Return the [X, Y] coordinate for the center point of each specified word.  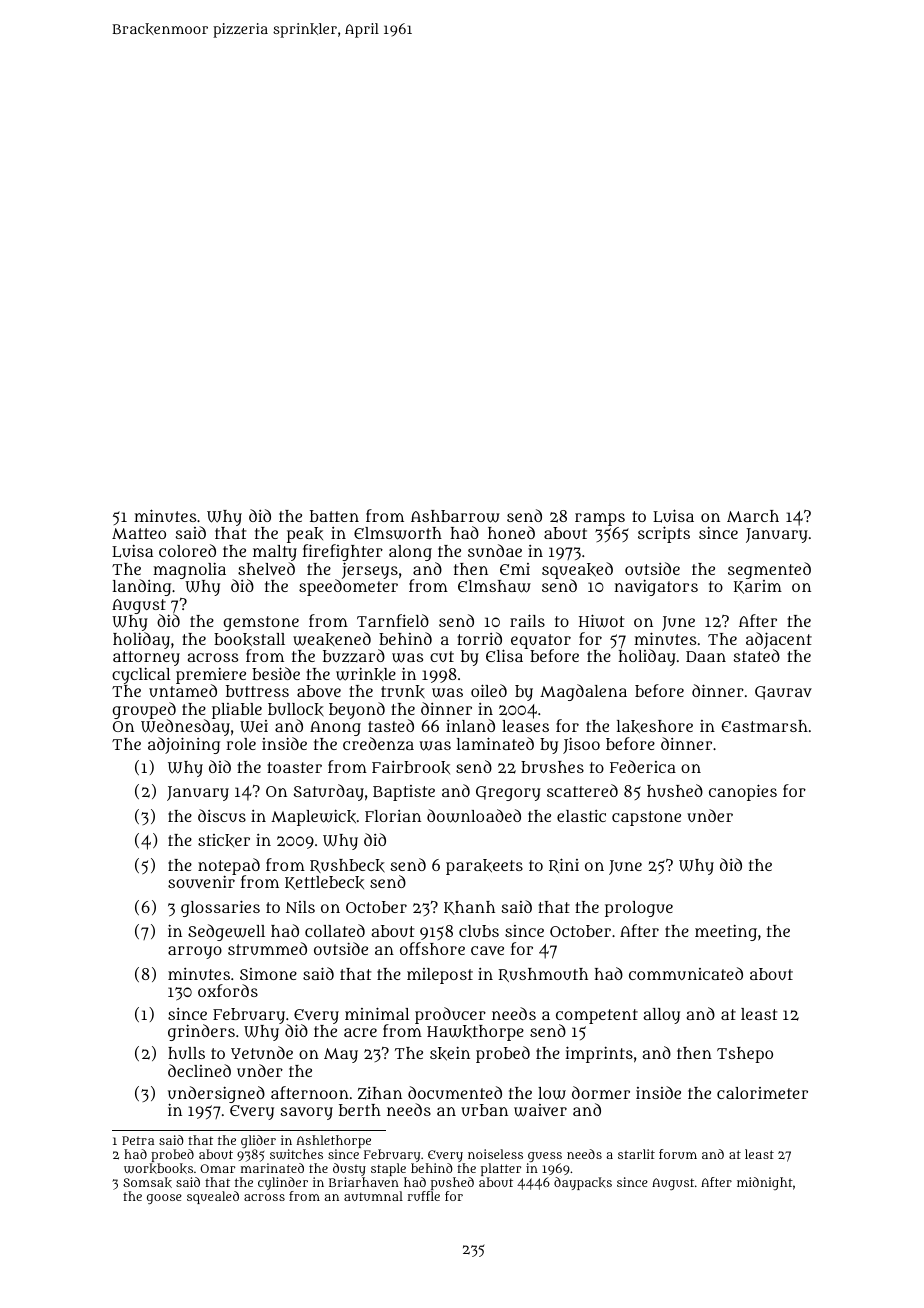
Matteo [139, 533]
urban [484, 1110]
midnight [765, 1183]
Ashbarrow [455, 516]
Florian [393, 816]
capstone [646, 818]
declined [199, 1070]
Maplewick [313, 817]
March [753, 516]
